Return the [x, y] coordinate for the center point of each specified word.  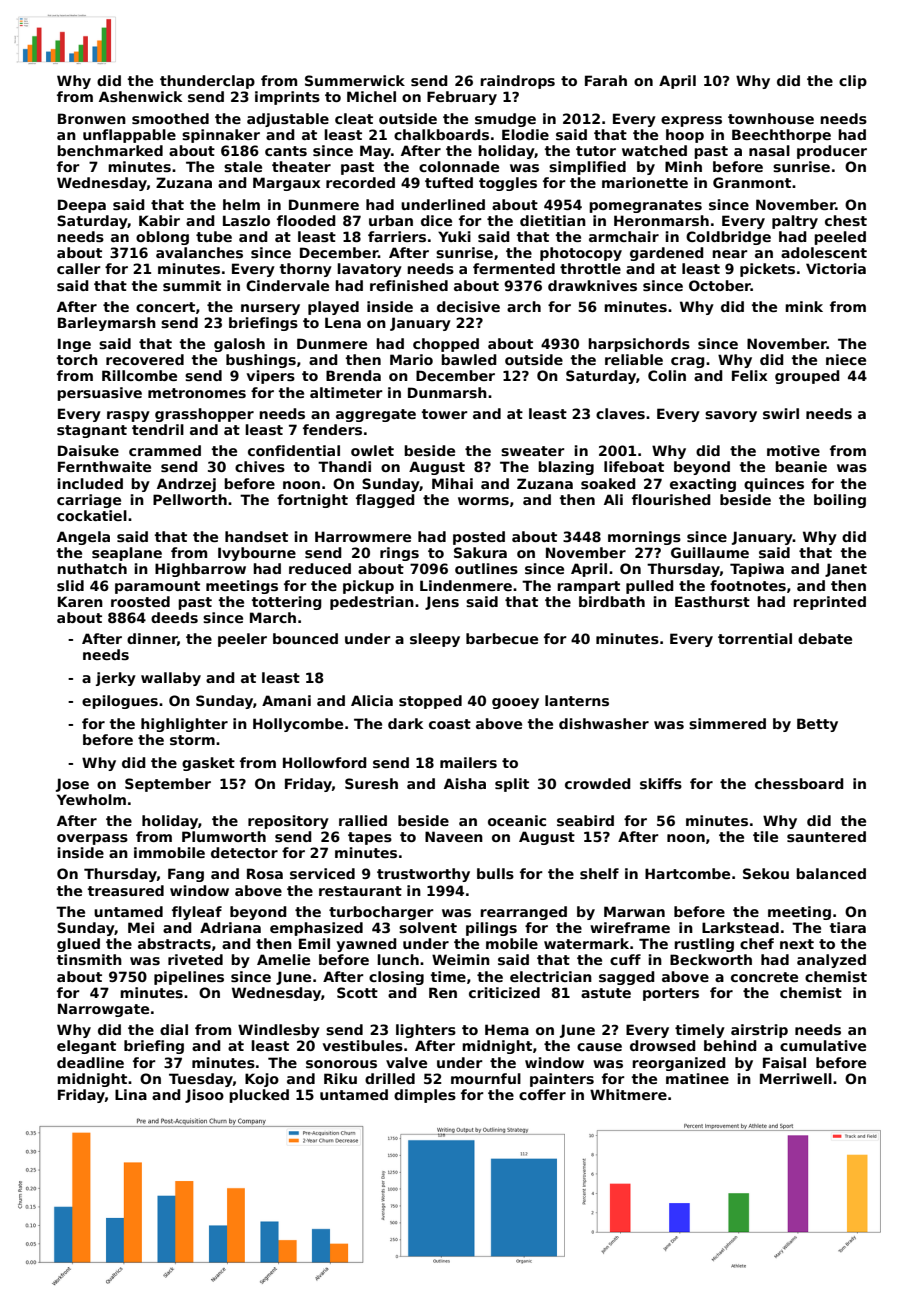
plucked [259, 1096]
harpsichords [639, 345]
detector [244, 852]
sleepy [435, 640]
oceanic [517, 820]
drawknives [592, 285]
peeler [242, 640]
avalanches [199, 252]
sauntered [826, 836]
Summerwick [355, 80]
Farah [606, 80]
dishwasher [604, 723]
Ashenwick [140, 96]
